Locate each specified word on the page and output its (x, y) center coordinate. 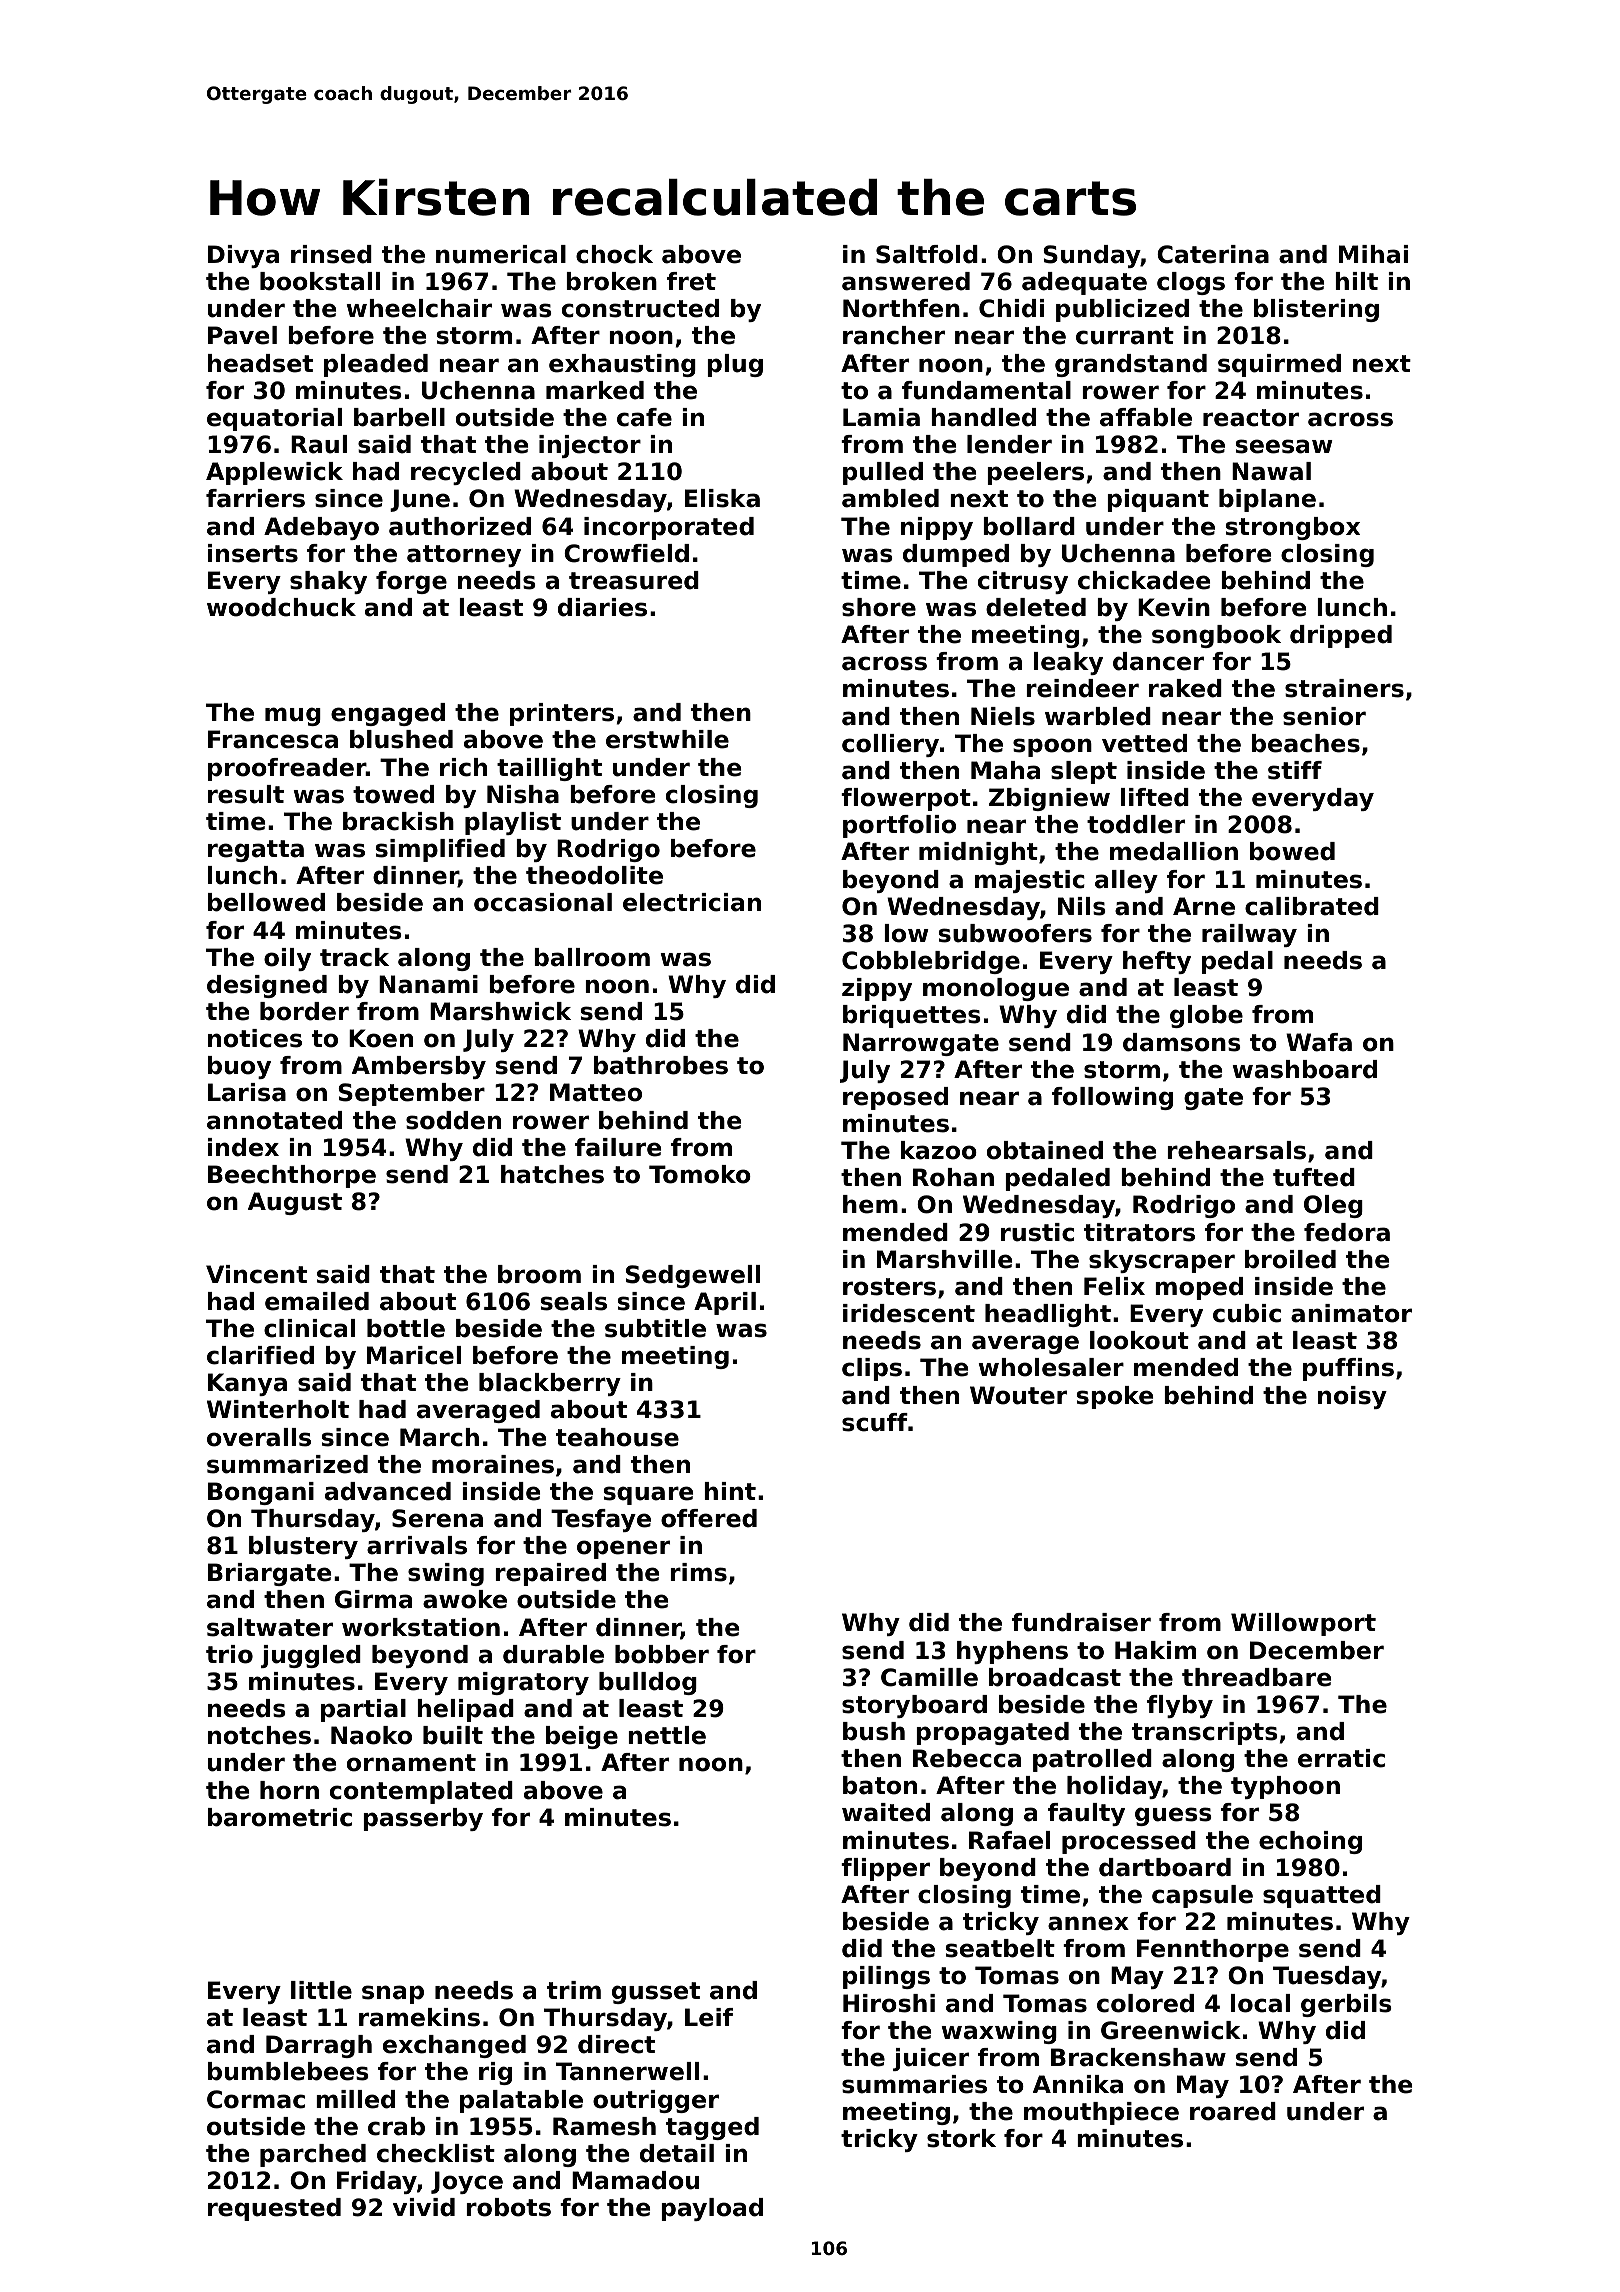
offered (709, 1518)
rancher (894, 335)
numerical (501, 254)
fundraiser (1081, 1622)
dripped (1341, 636)
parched (313, 2155)
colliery (890, 745)
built (453, 1735)
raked (1185, 688)
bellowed (266, 902)
